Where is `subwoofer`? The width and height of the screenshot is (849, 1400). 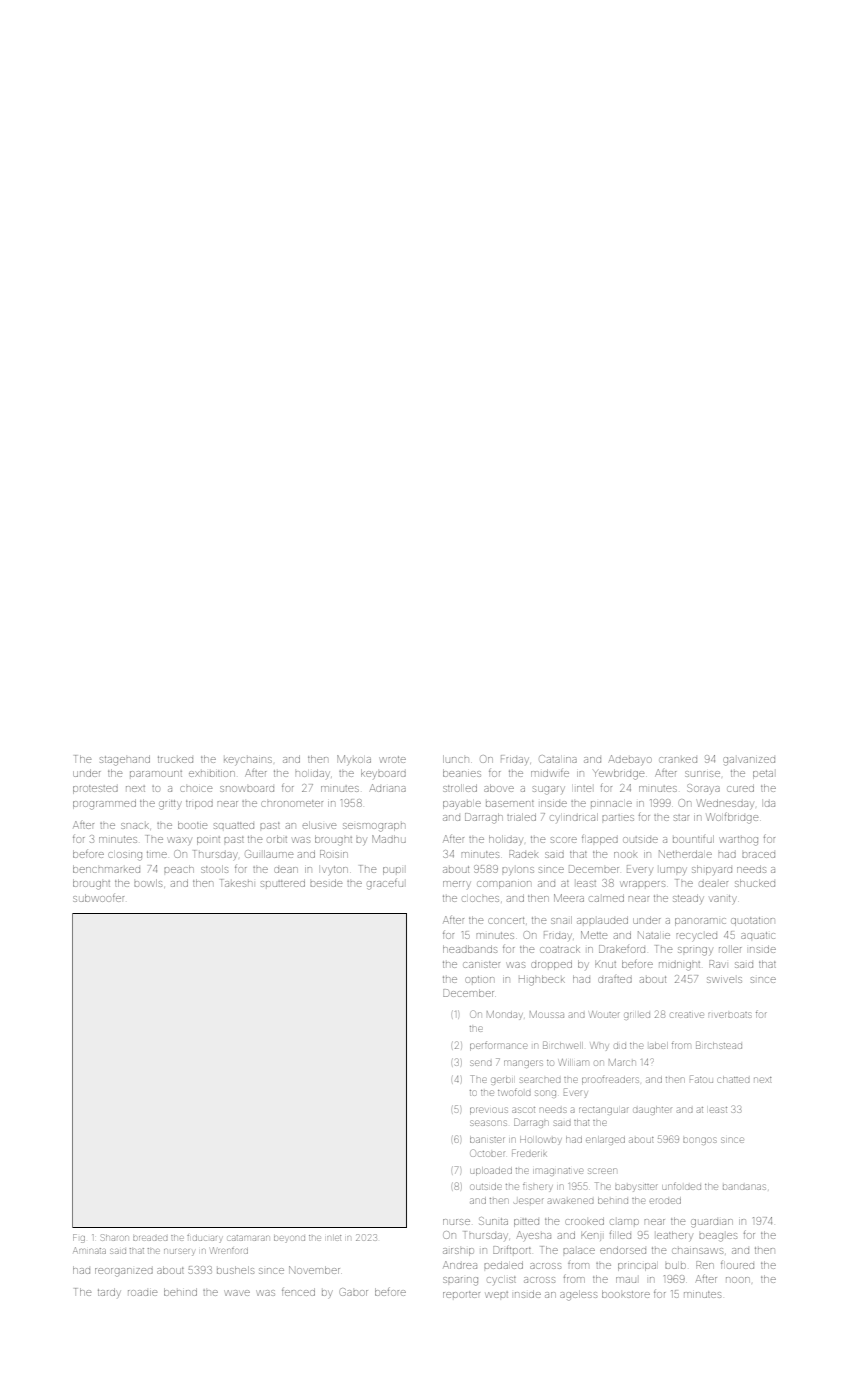
subwoofer is located at coordinates (98, 898).
